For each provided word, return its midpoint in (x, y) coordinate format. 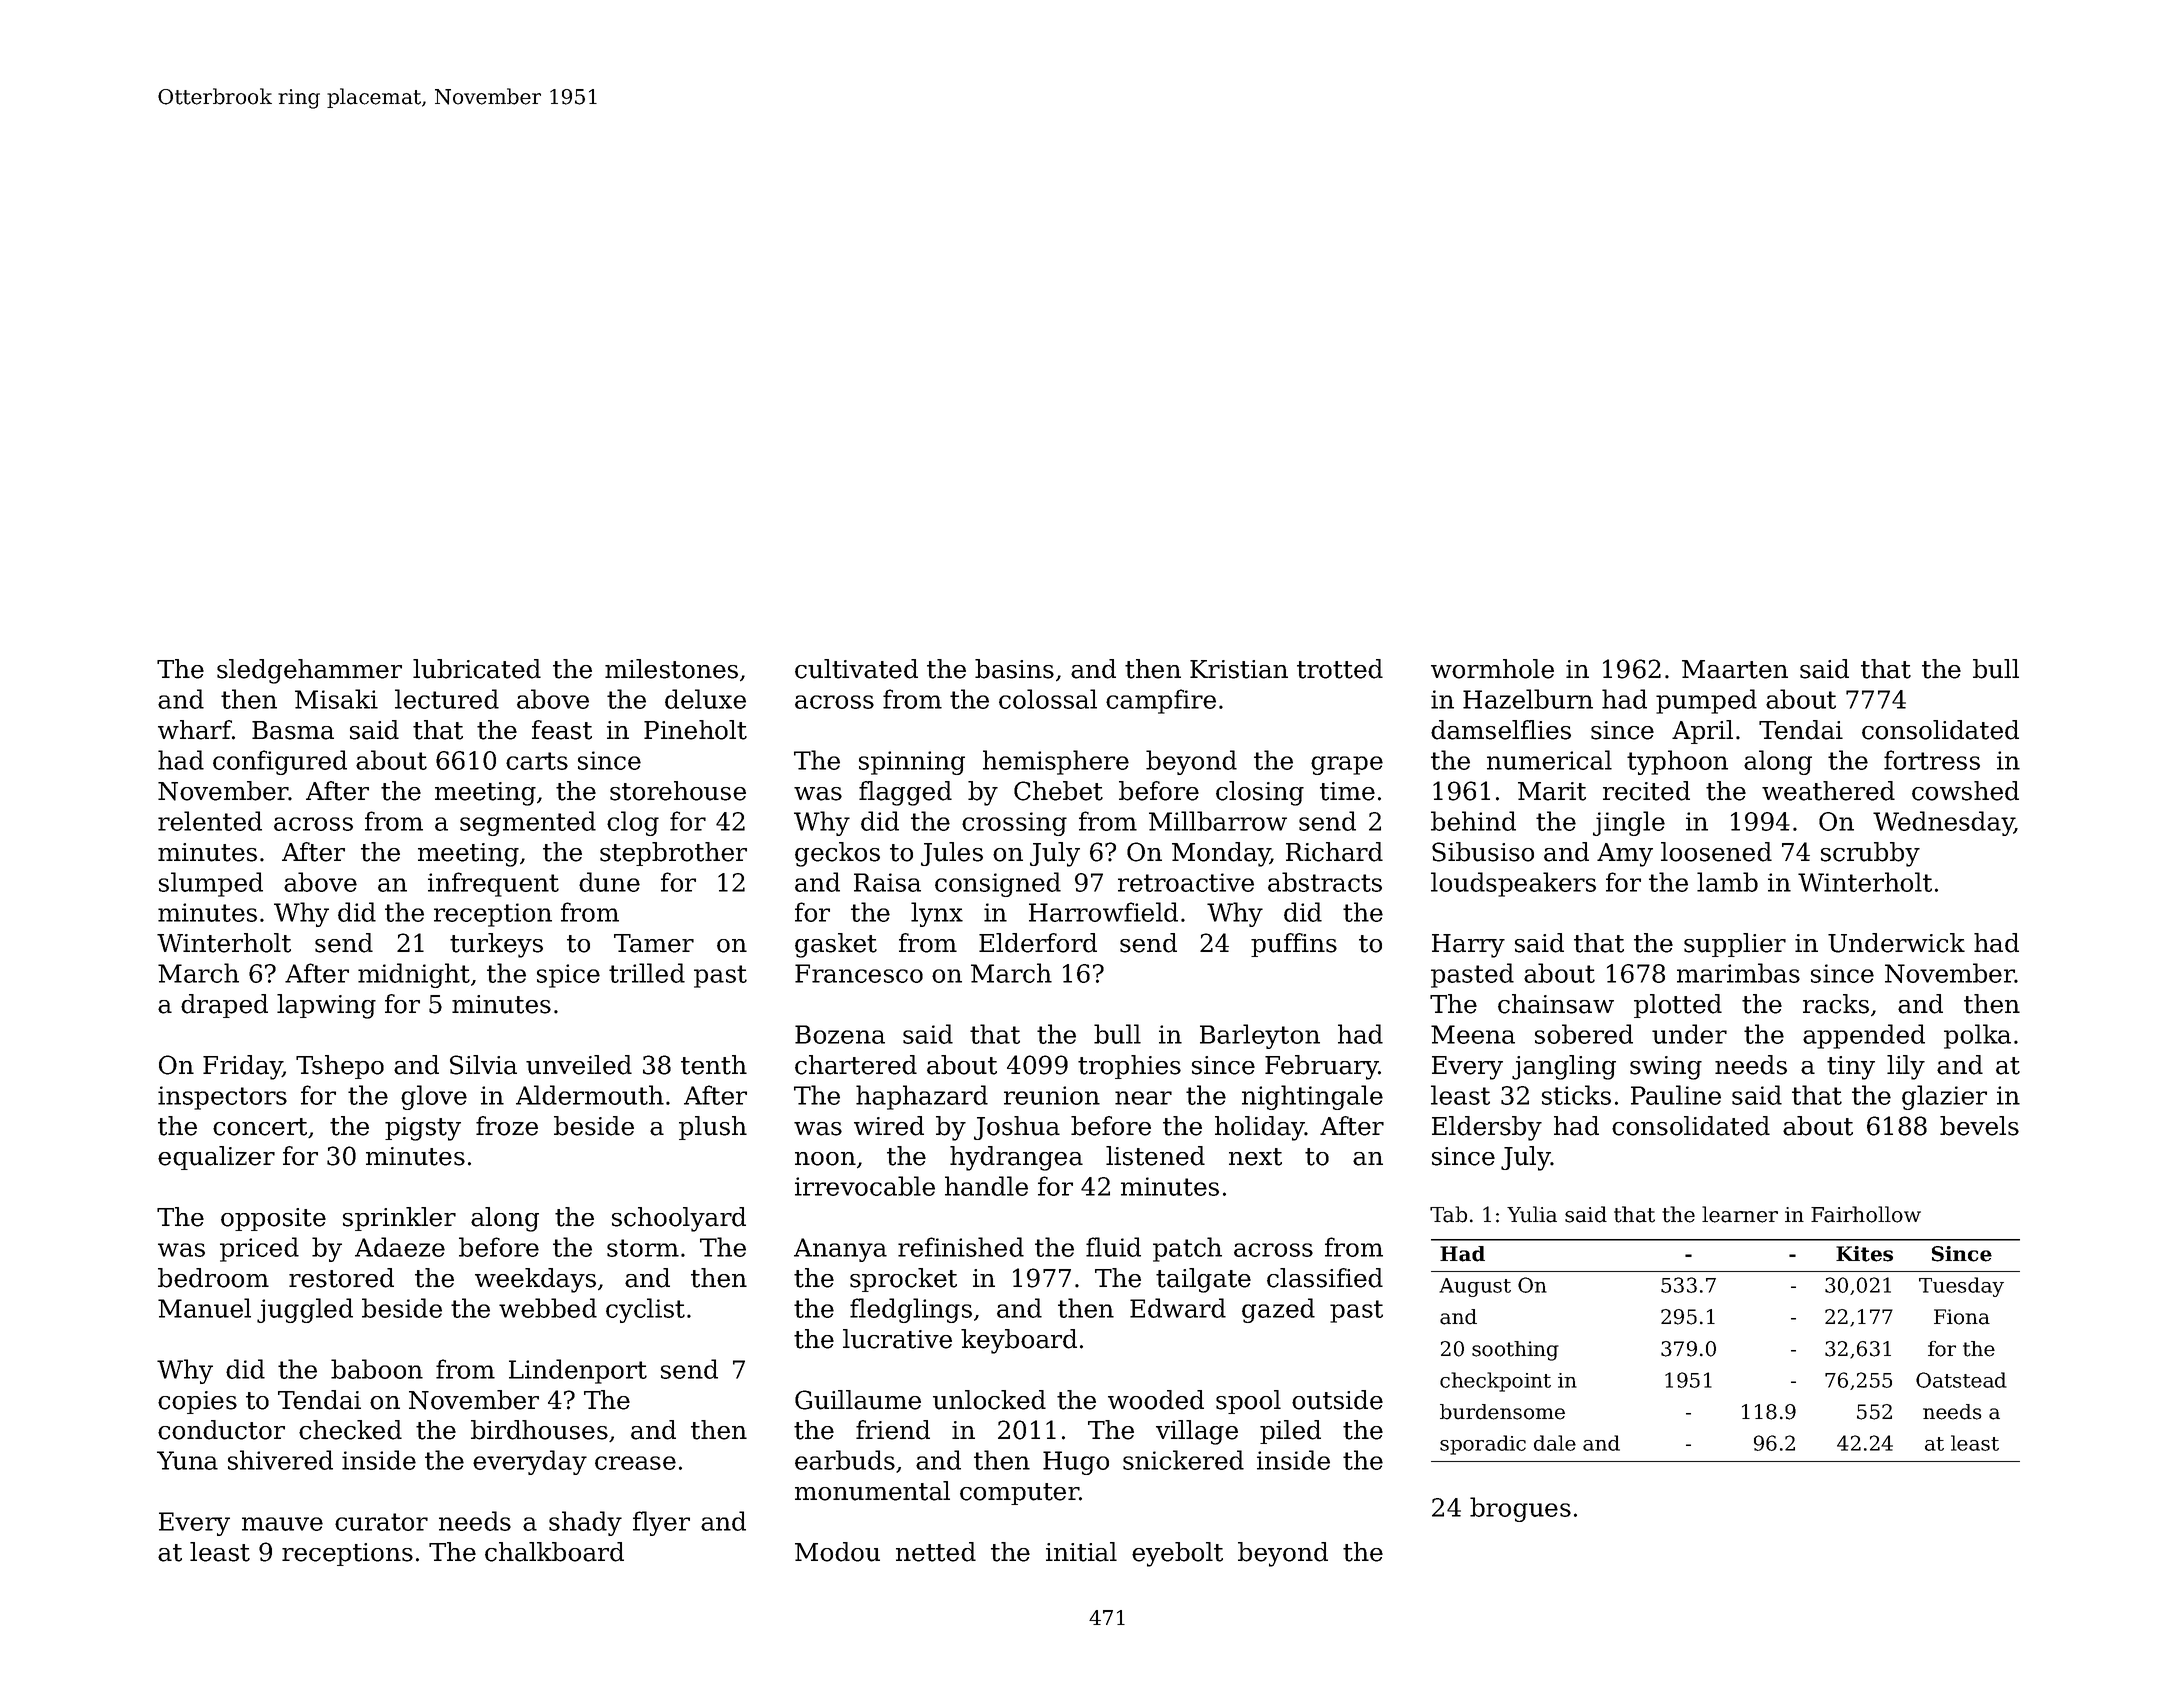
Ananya (840, 1250)
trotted (1340, 669)
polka (1977, 1036)
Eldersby (1487, 1128)
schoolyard (679, 1219)
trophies (1129, 1067)
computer (1019, 1494)
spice (568, 976)
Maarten (1735, 669)
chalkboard (554, 1552)
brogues (1520, 1509)
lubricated (477, 669)
